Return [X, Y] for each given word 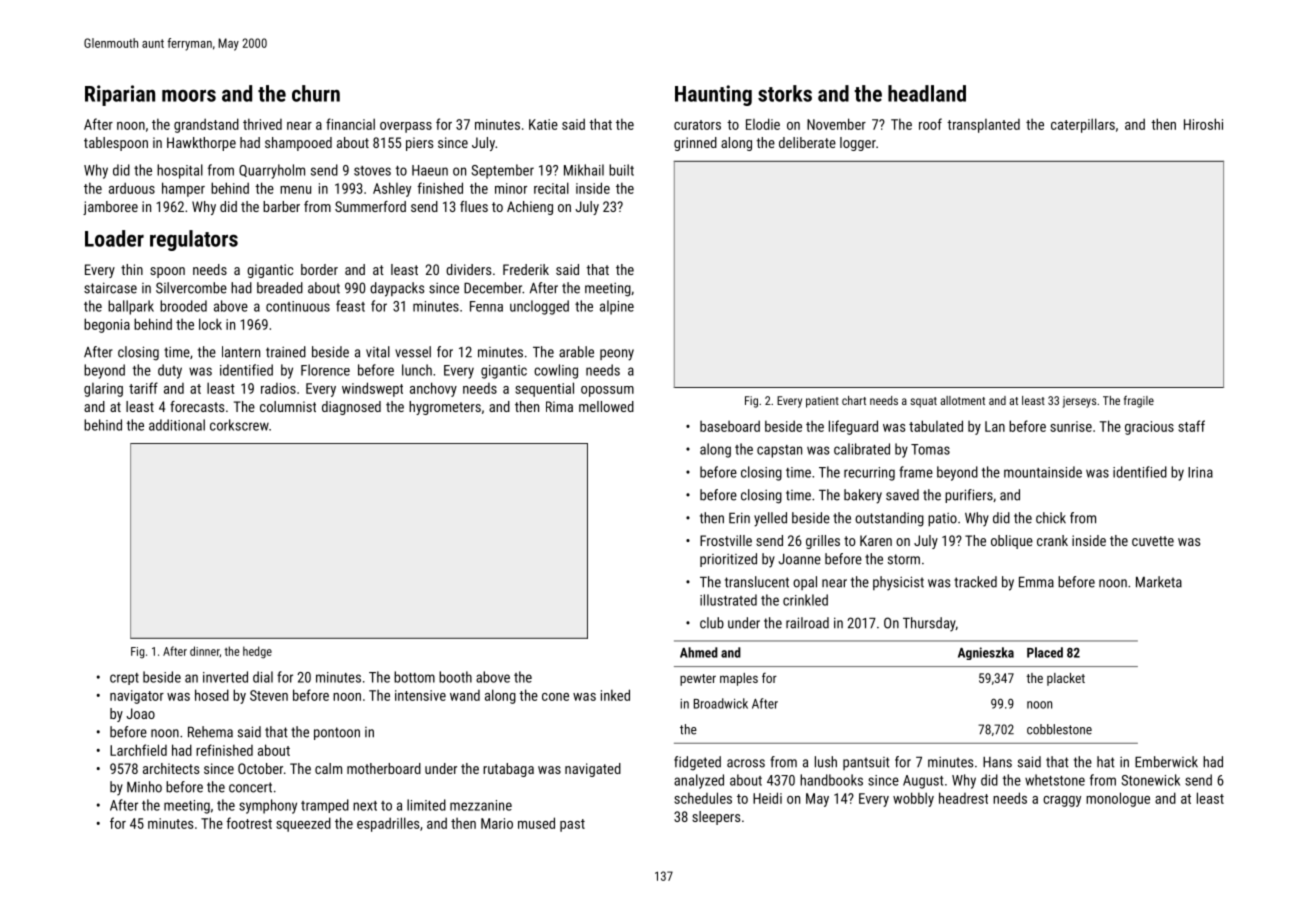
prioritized [728, 560]
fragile [1139, 401]
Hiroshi [1203, 124]
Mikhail [584, 170]
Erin [739, 518]
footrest [249, 823]
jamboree [110, 208]
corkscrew [239, 425]
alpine [617, 307]
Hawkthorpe [201, 144]
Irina [1200, 472]
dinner [205, 651]
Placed [1045, 652]
